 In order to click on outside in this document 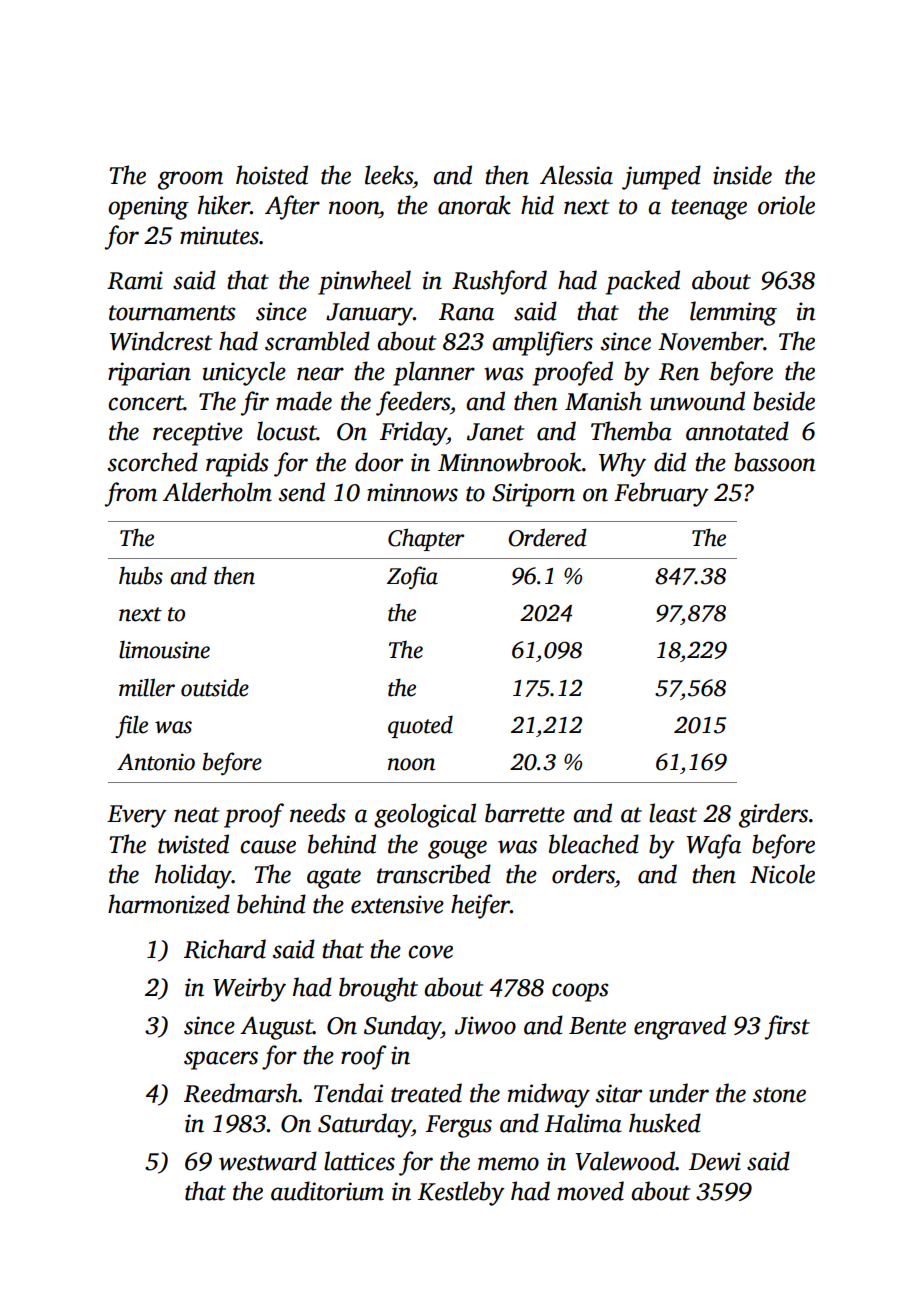, I will do `click(215, 687)`.
